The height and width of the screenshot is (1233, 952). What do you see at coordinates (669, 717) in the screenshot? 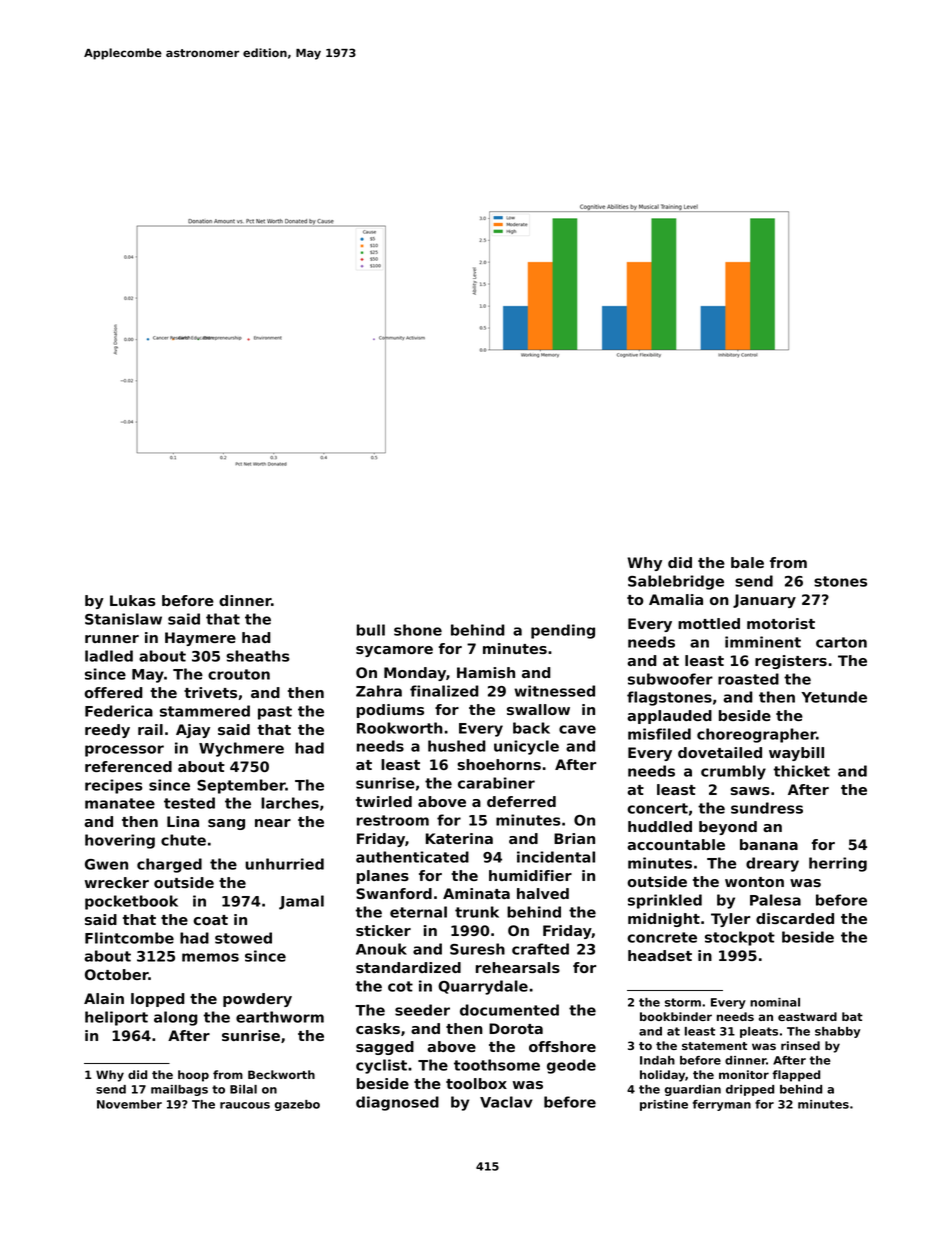
I see `applauded` at bounding box center [669, 717].
